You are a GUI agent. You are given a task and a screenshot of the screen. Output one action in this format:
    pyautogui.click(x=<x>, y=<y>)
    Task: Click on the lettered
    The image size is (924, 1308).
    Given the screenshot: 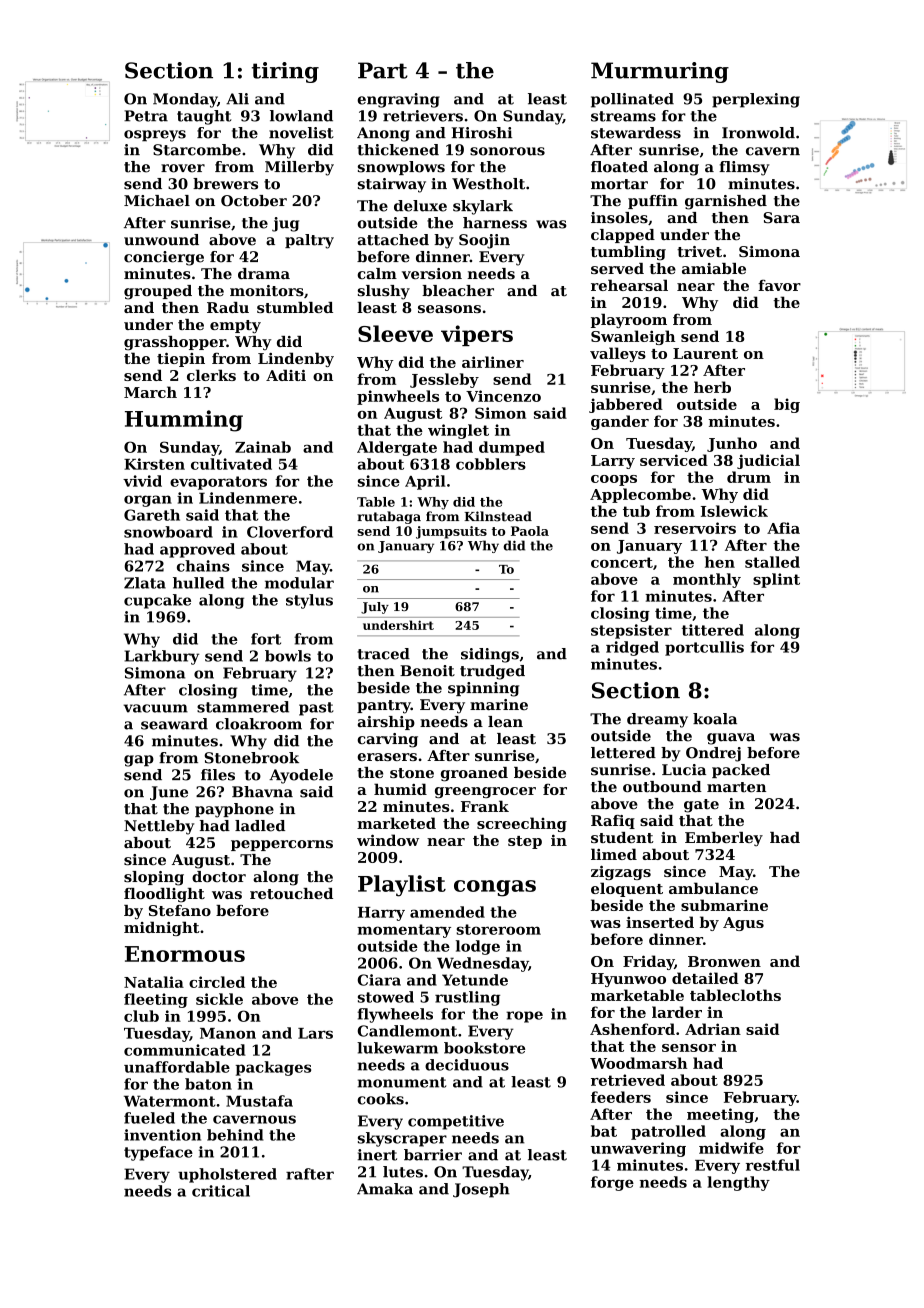 What is the action you would take?
    pyautogui.click(x=623, y=753)
